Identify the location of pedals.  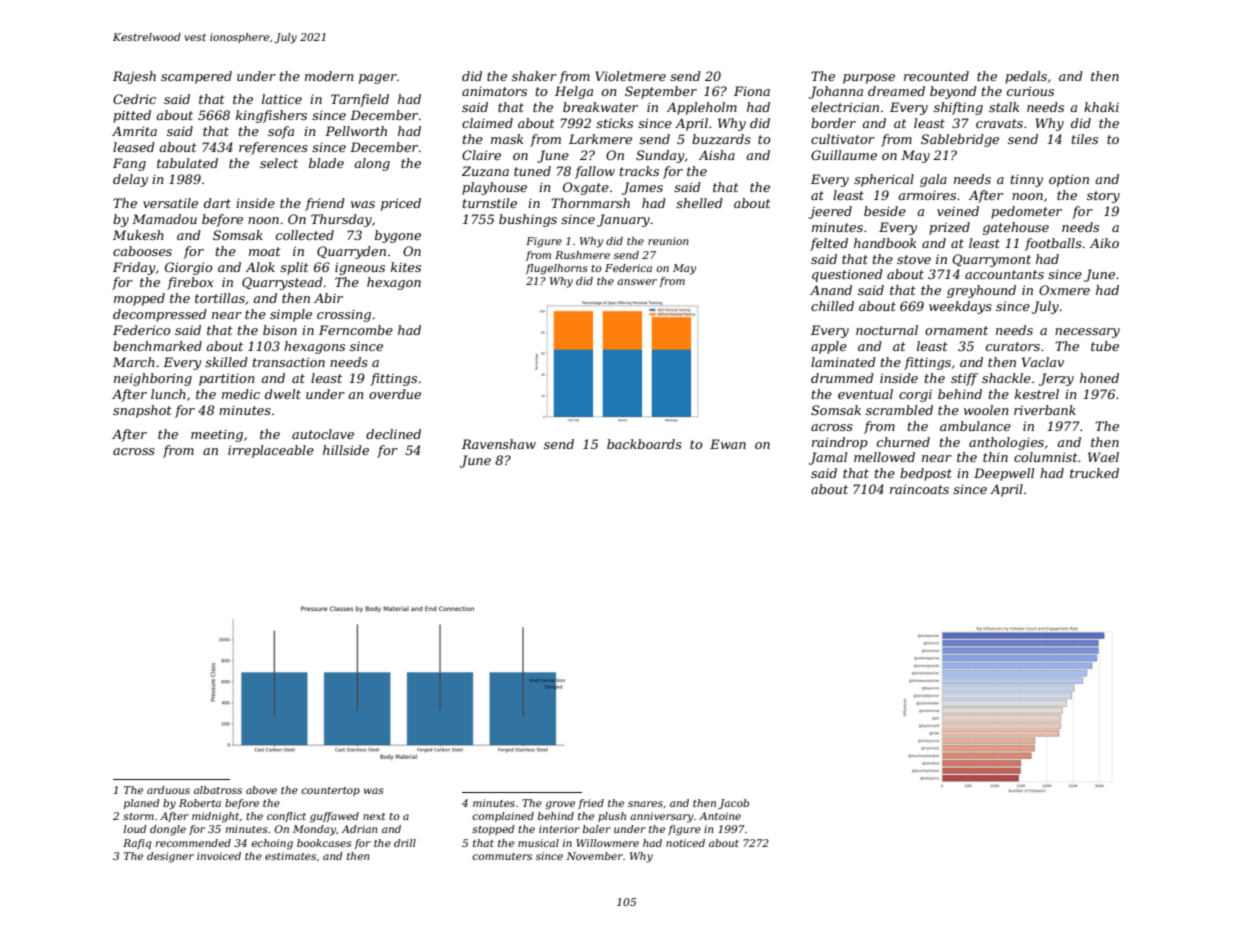
(1026, 77).
